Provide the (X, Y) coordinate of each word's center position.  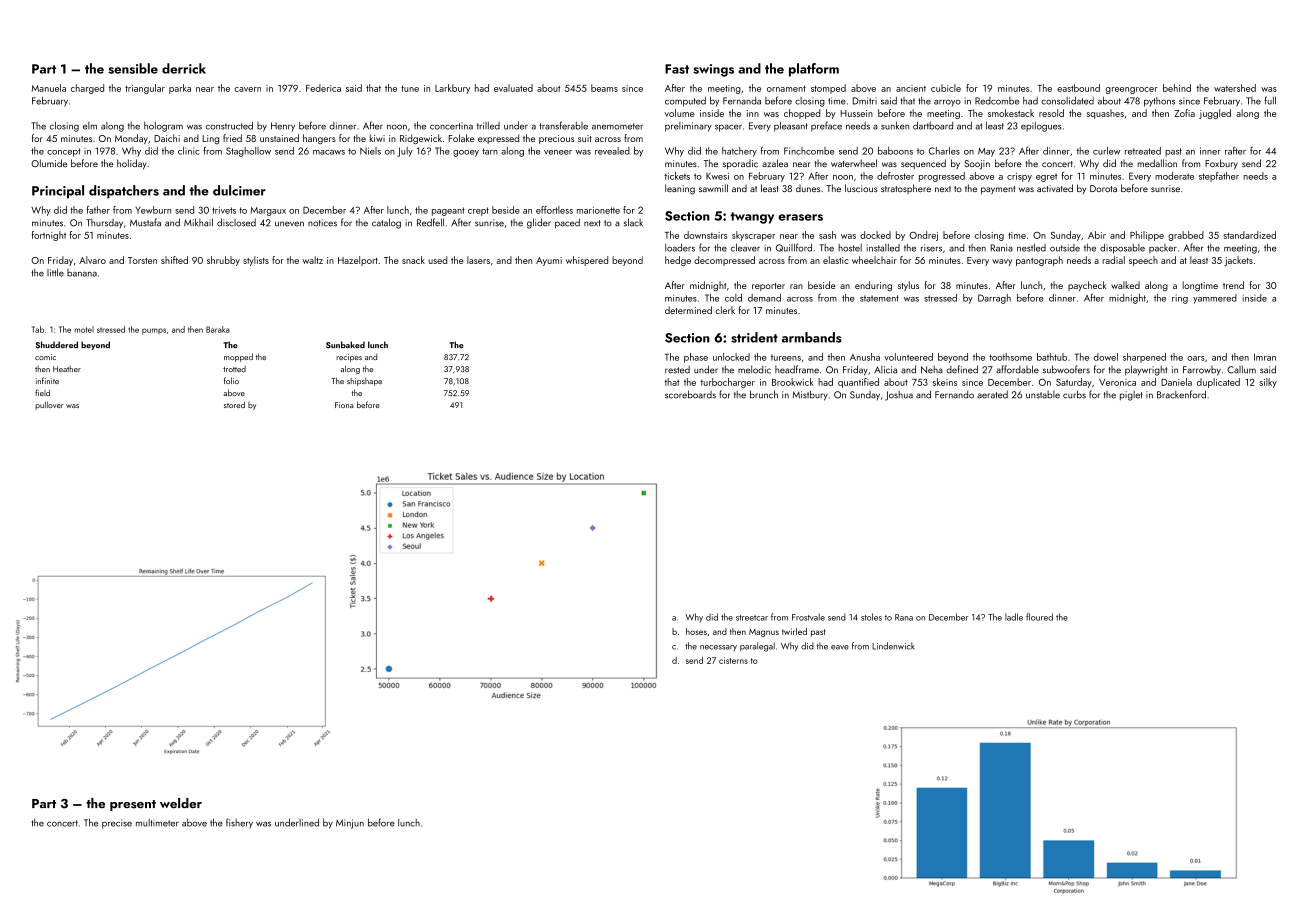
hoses (696, 631)
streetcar (752, 618)
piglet (1131, 396)
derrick (184, 68)
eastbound (1078, 88)
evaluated (513, 88)
